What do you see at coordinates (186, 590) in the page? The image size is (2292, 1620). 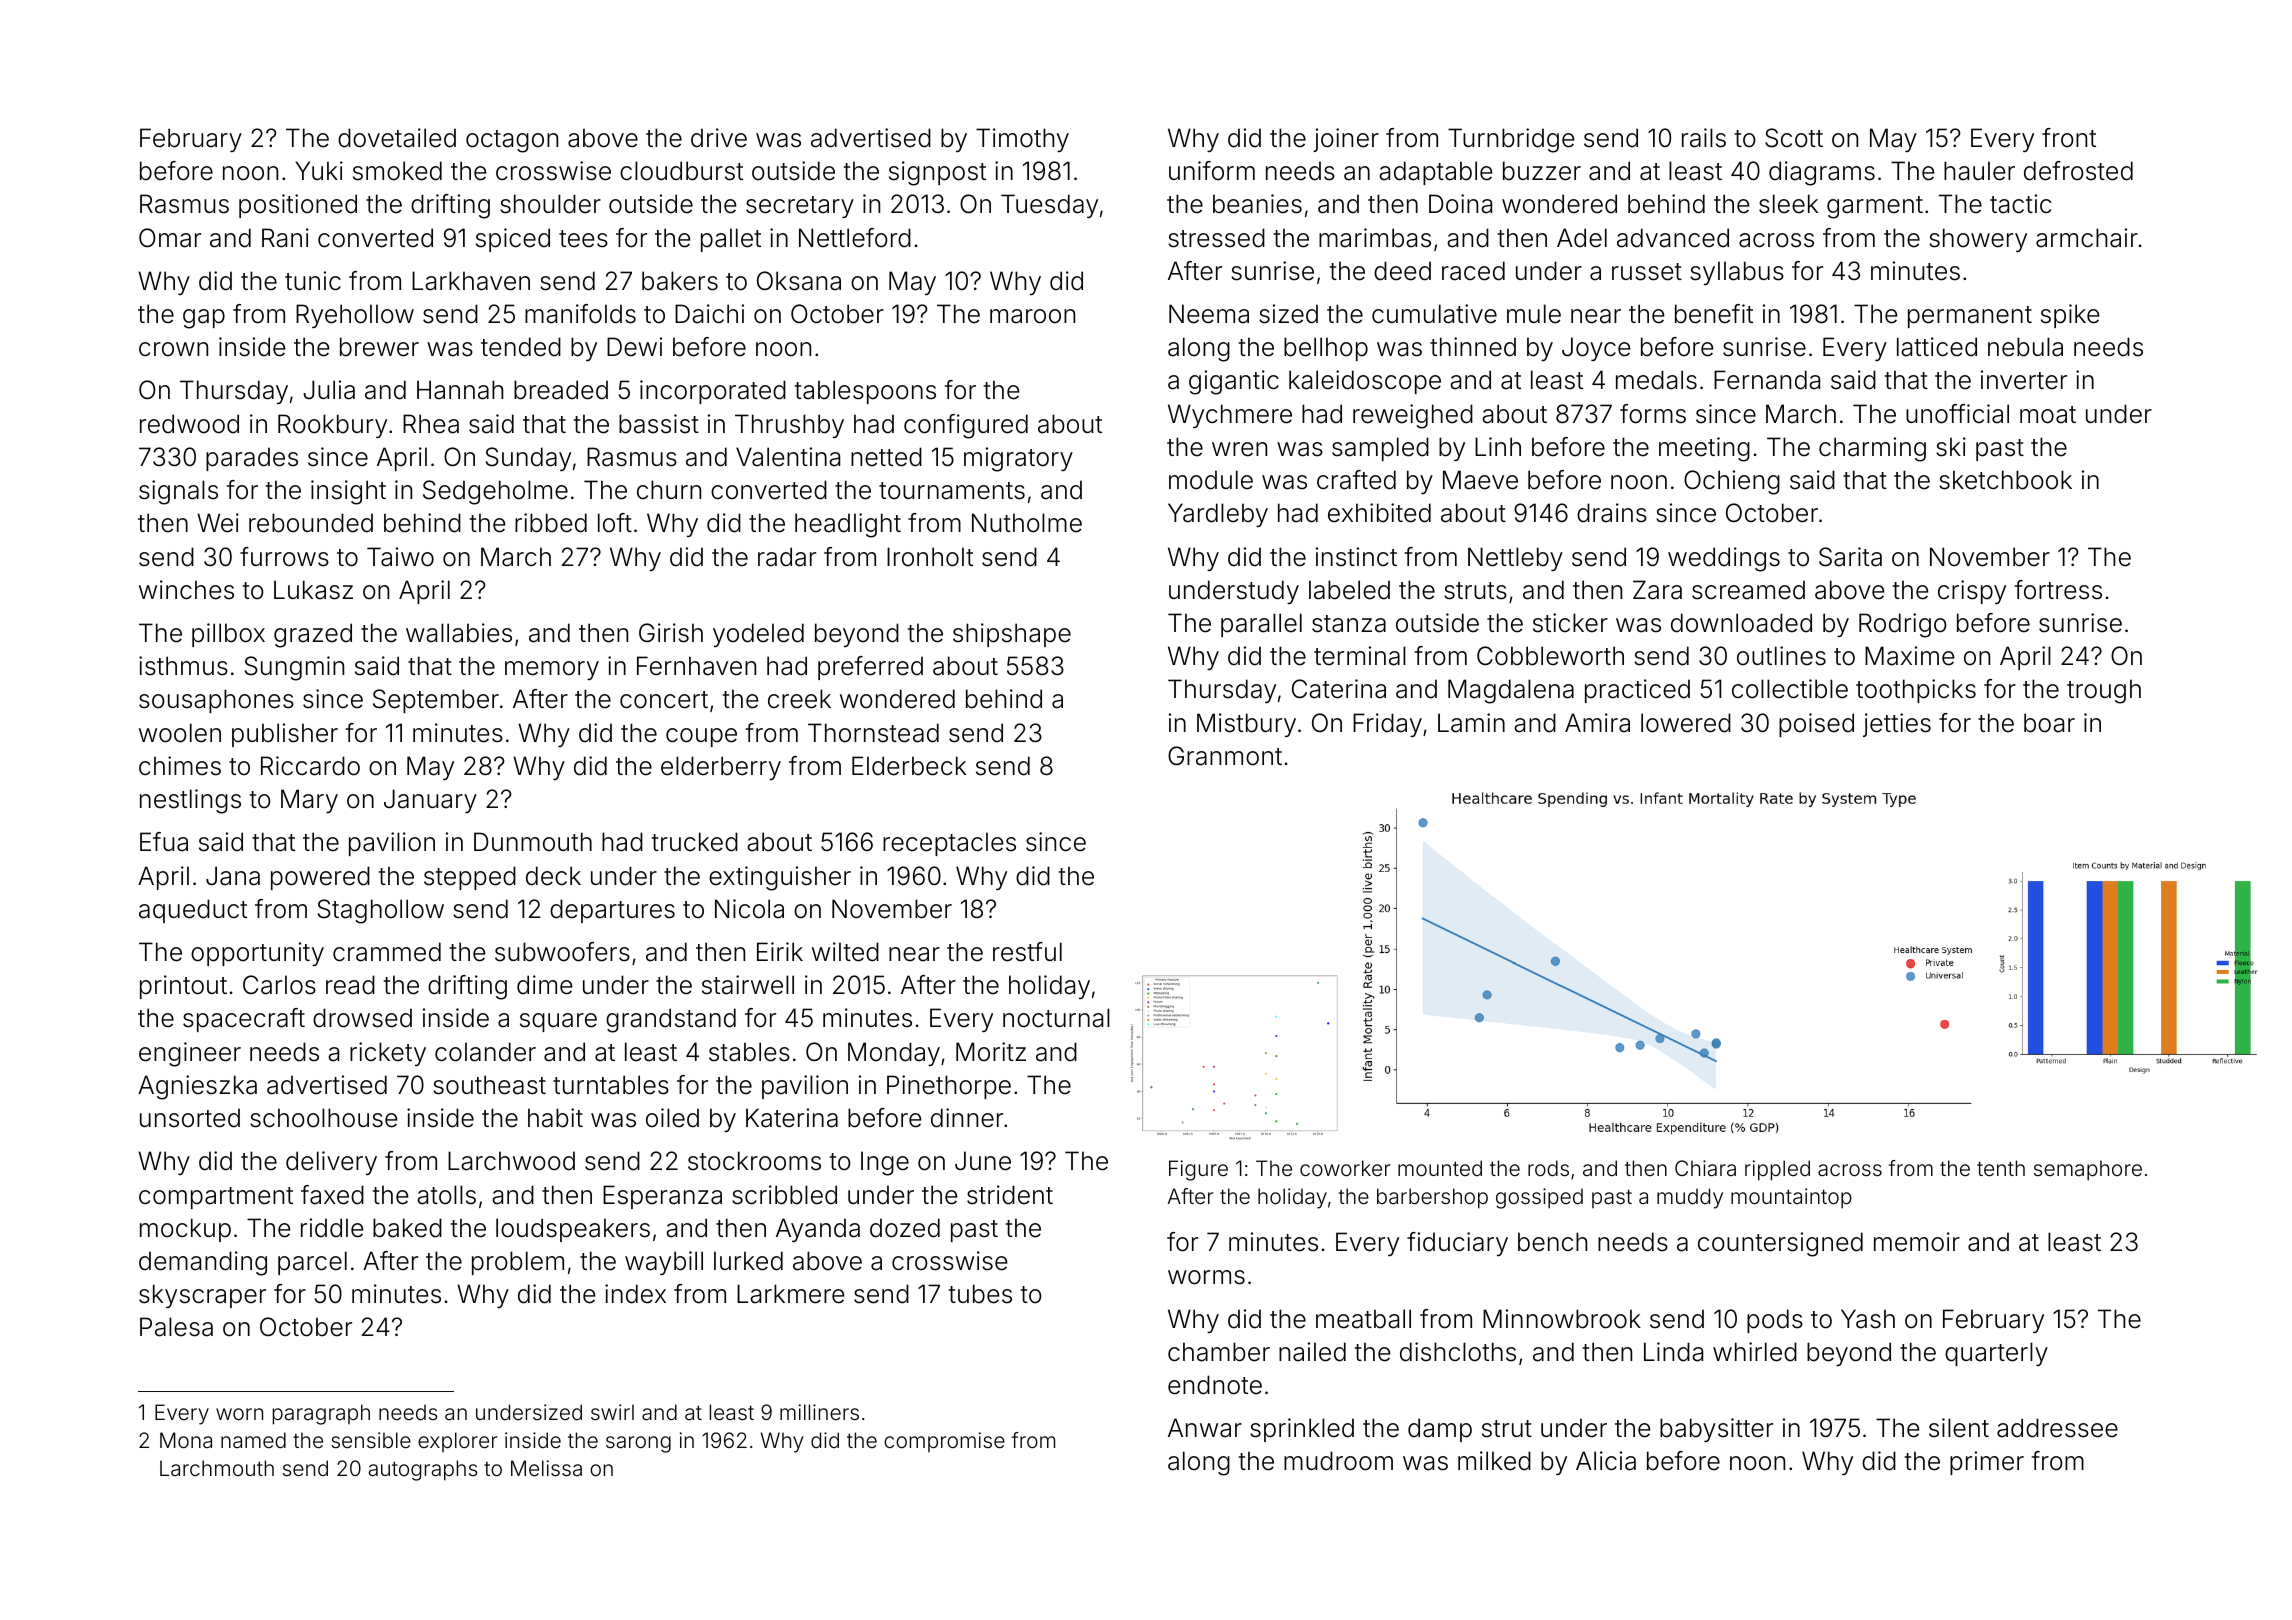 I see `winches` at bounding box center [186, 590].
